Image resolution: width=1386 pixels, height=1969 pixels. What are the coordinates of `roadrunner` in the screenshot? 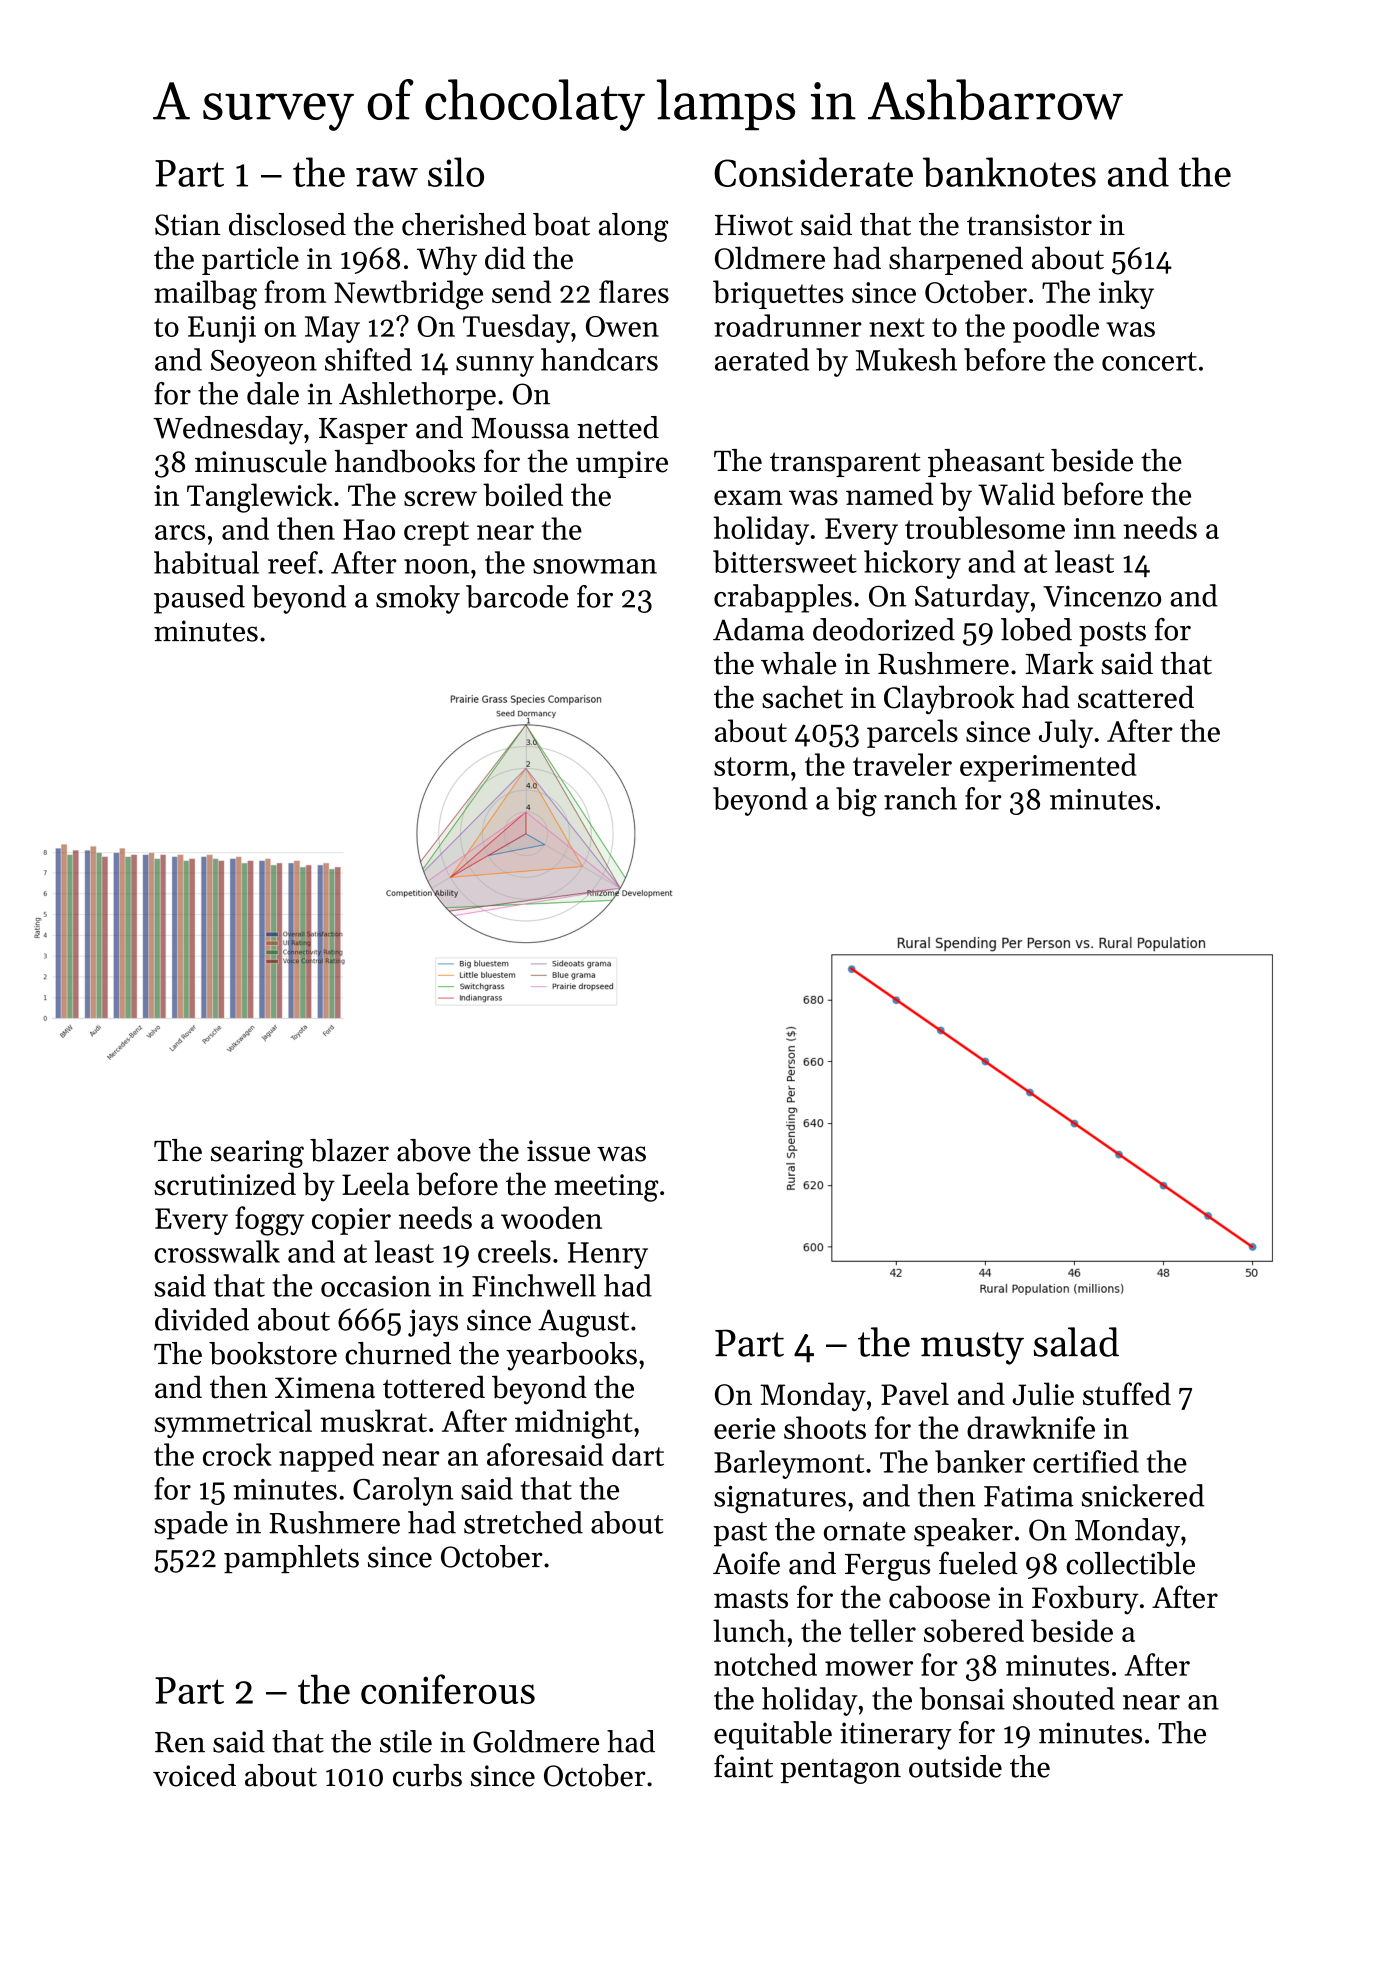 It's located at (788, 325).
